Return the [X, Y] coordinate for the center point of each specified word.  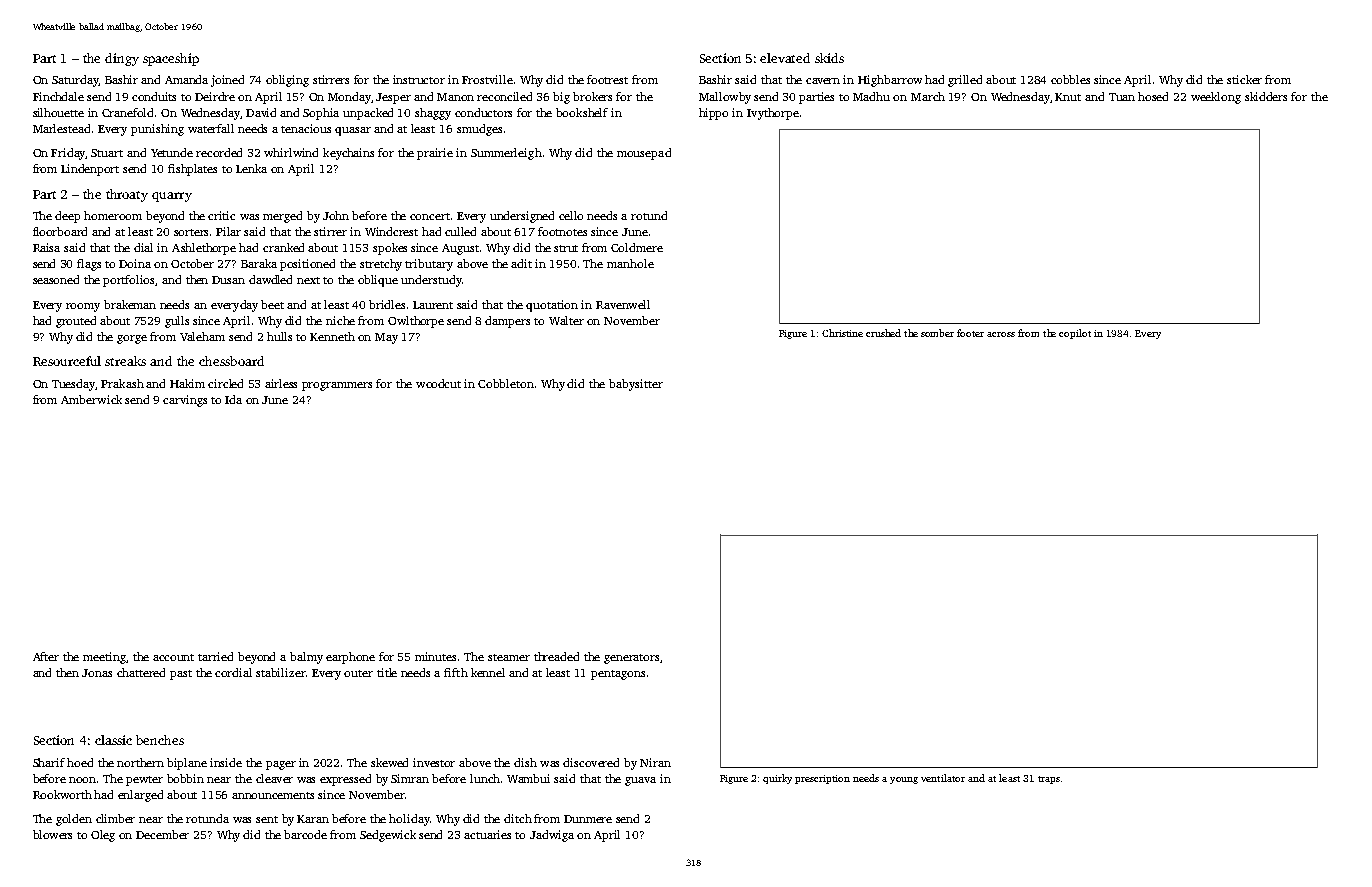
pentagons [618, 675]
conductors [483, 112]
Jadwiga [552, 836]
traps [1049, 780]
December [162, 834]
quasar [353, 131]
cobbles [1070, 79]
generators [631, 659]
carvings [185, 401]
